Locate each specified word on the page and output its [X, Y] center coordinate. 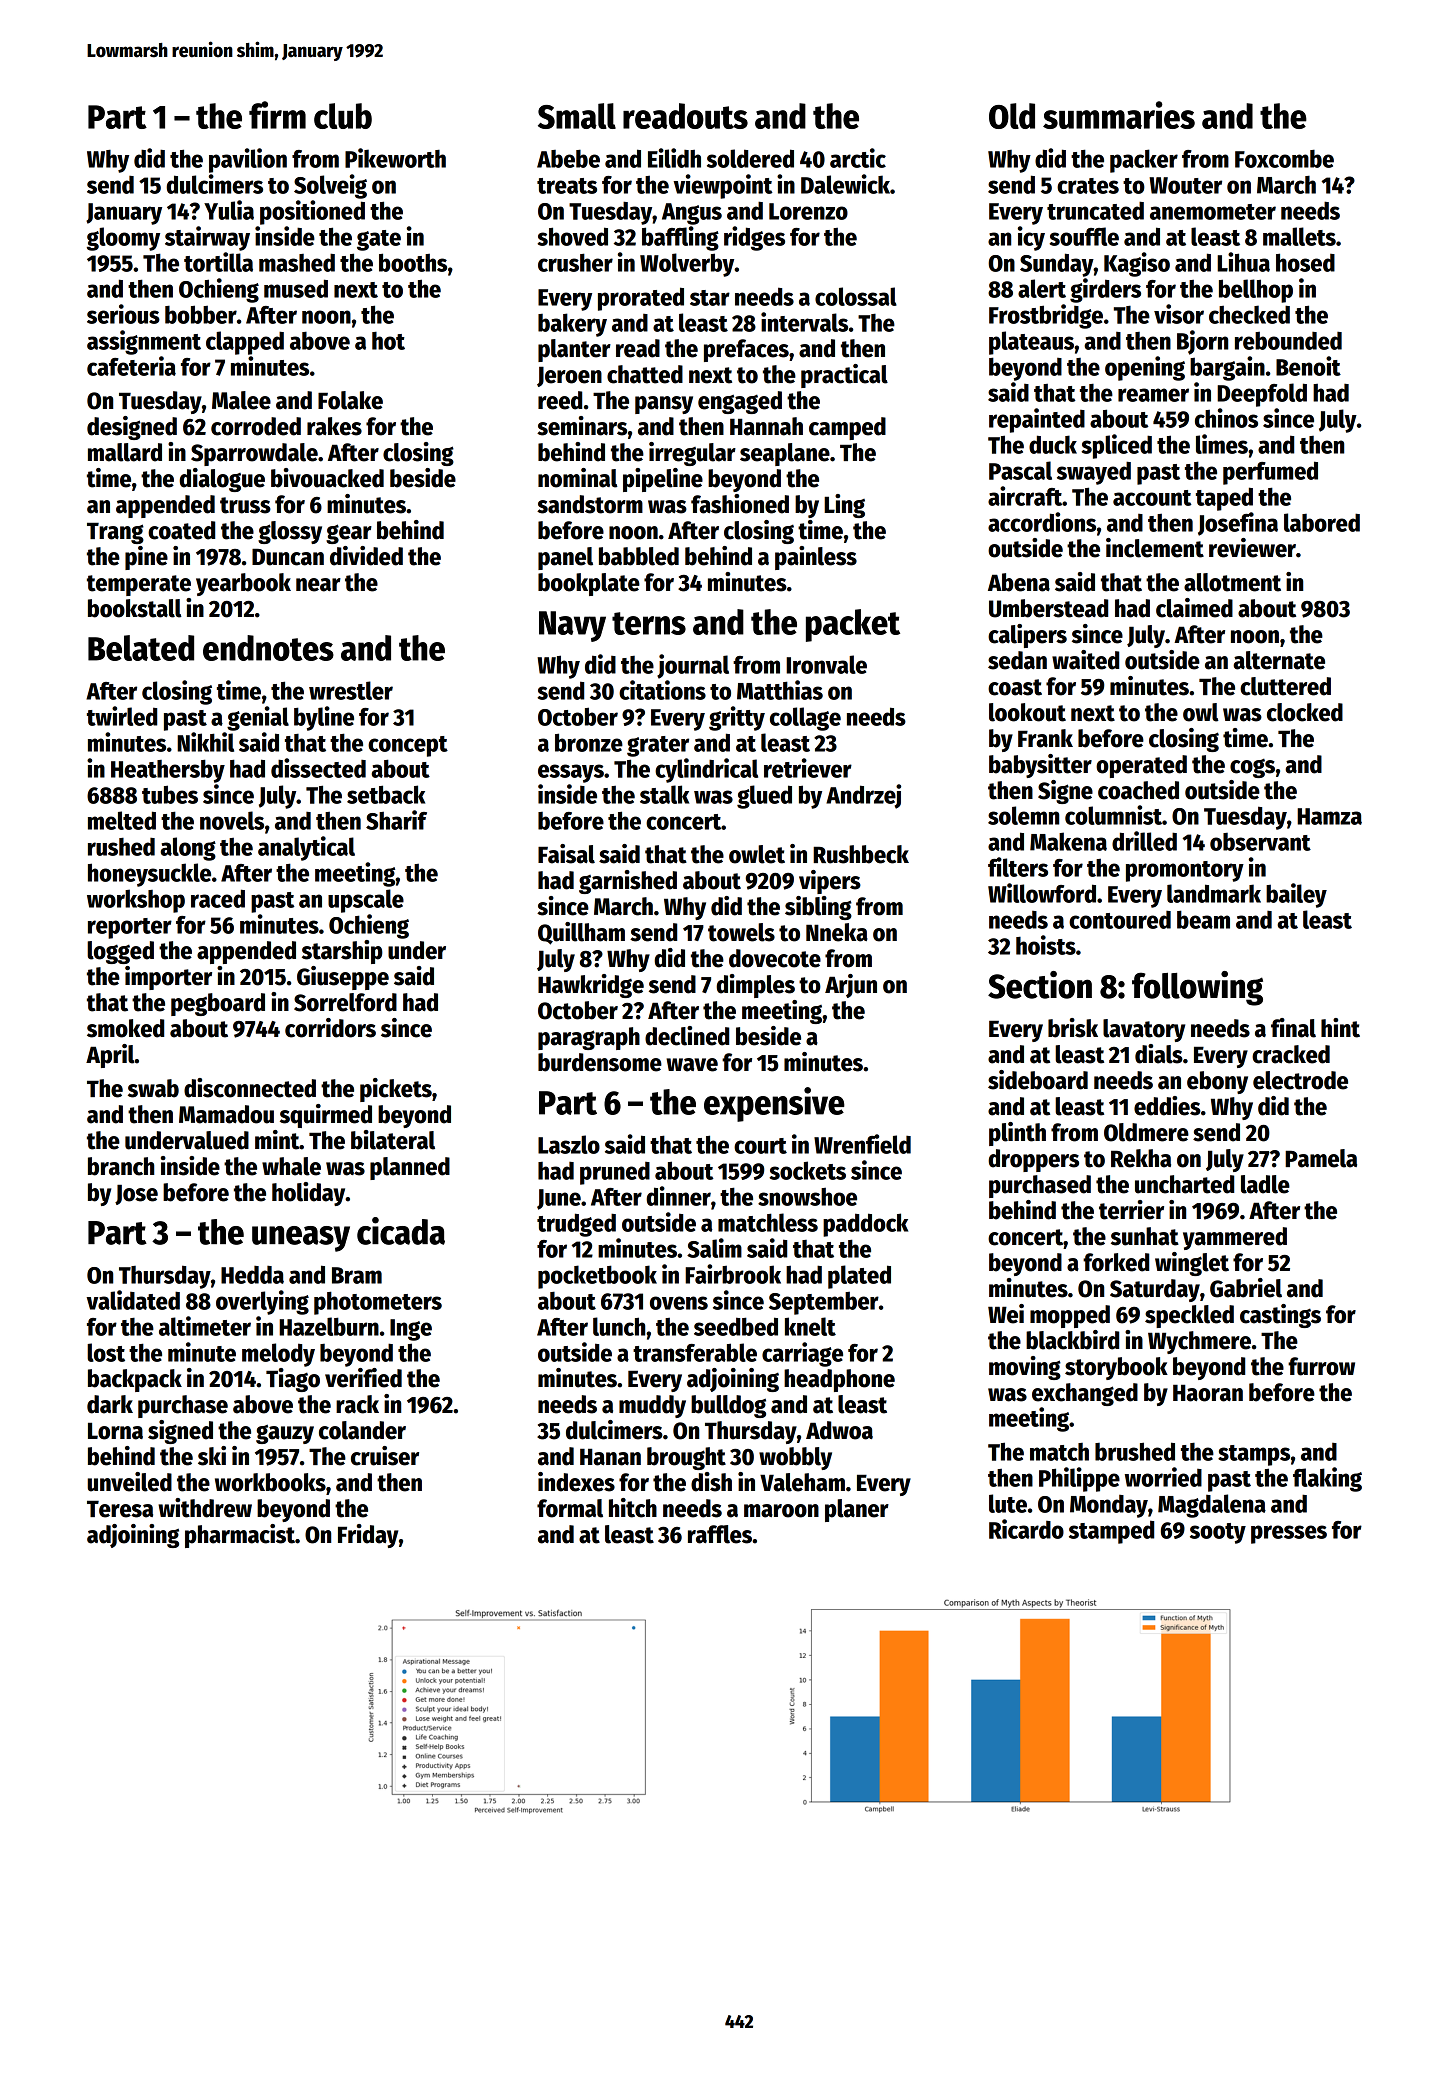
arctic [858, 158]
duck [1053, 444]
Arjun [851, 986]
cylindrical [706, 770]
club [343, 116]
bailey [1296, 895]
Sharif [396, 820]
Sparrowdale [254, 454]
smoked [125, 1028]
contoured [1120, 920]
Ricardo [1026, 1529]
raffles [720, 1534]
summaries [1119, 115]
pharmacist [240, 1536]
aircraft [1025, 496]
